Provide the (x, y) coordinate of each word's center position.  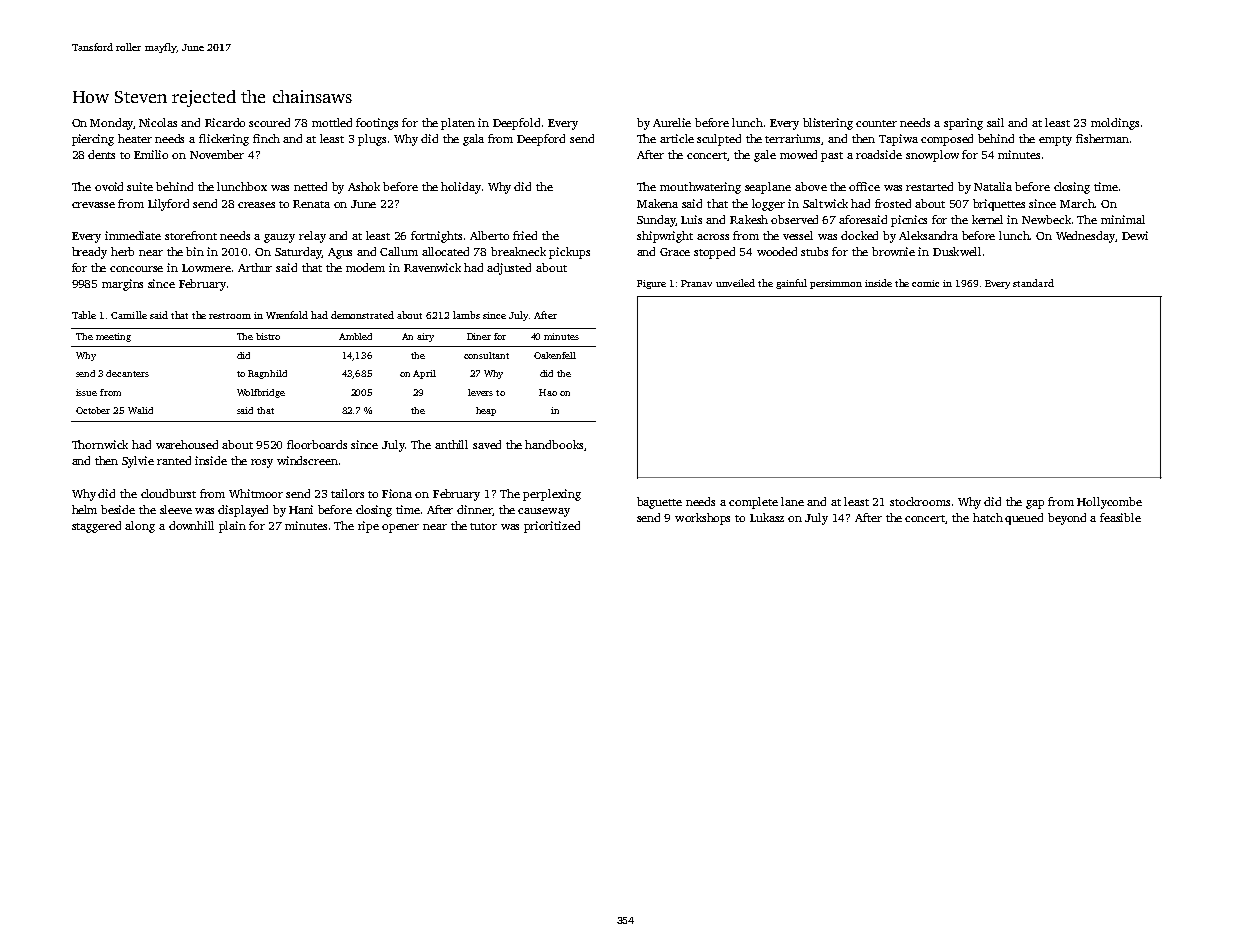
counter (876, 123)
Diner (479, 336)
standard (1033, 283)
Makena (657, 203)
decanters (127, 373)
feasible (1120, 517)
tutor (483, 526)
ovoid (109, 186)
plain (232, 527)
